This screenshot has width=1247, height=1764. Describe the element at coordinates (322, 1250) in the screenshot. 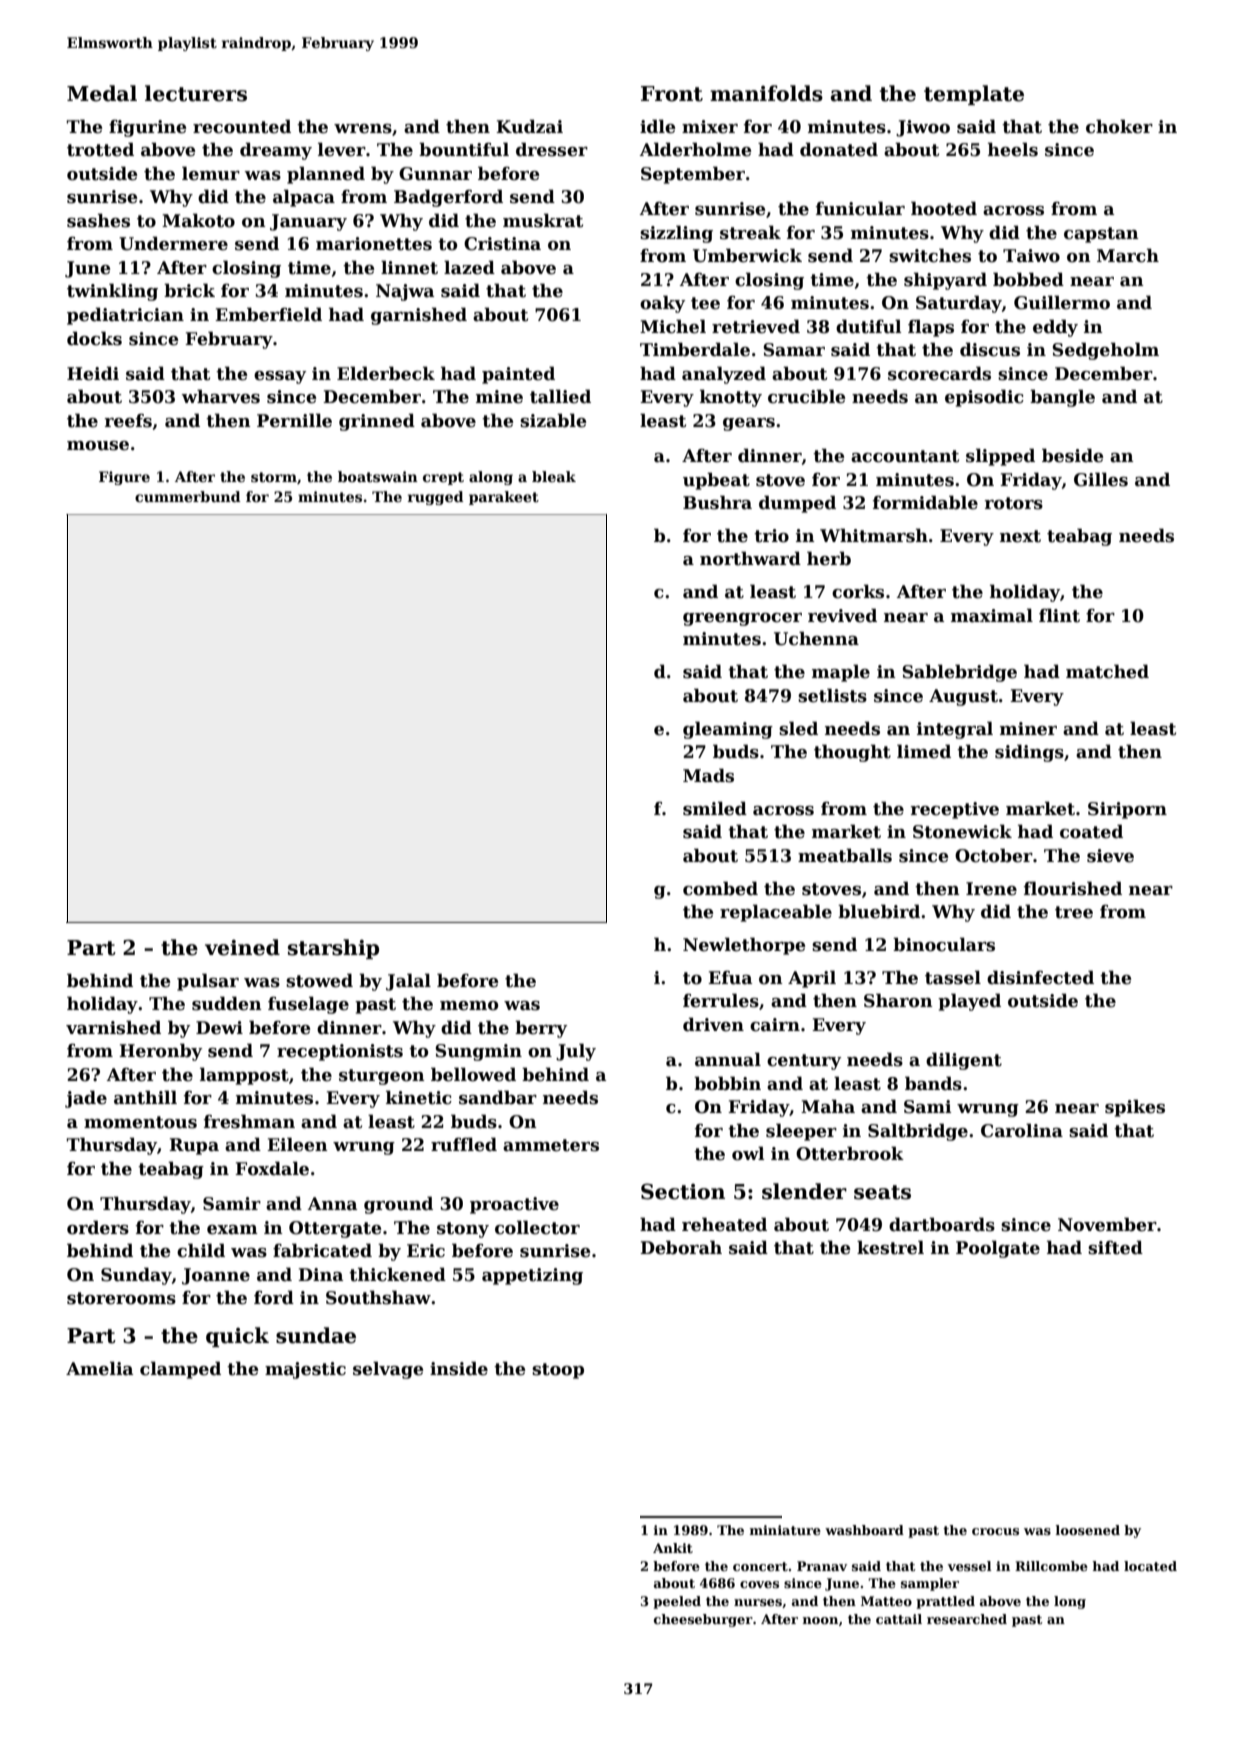

I see `fabricated` at that location.
